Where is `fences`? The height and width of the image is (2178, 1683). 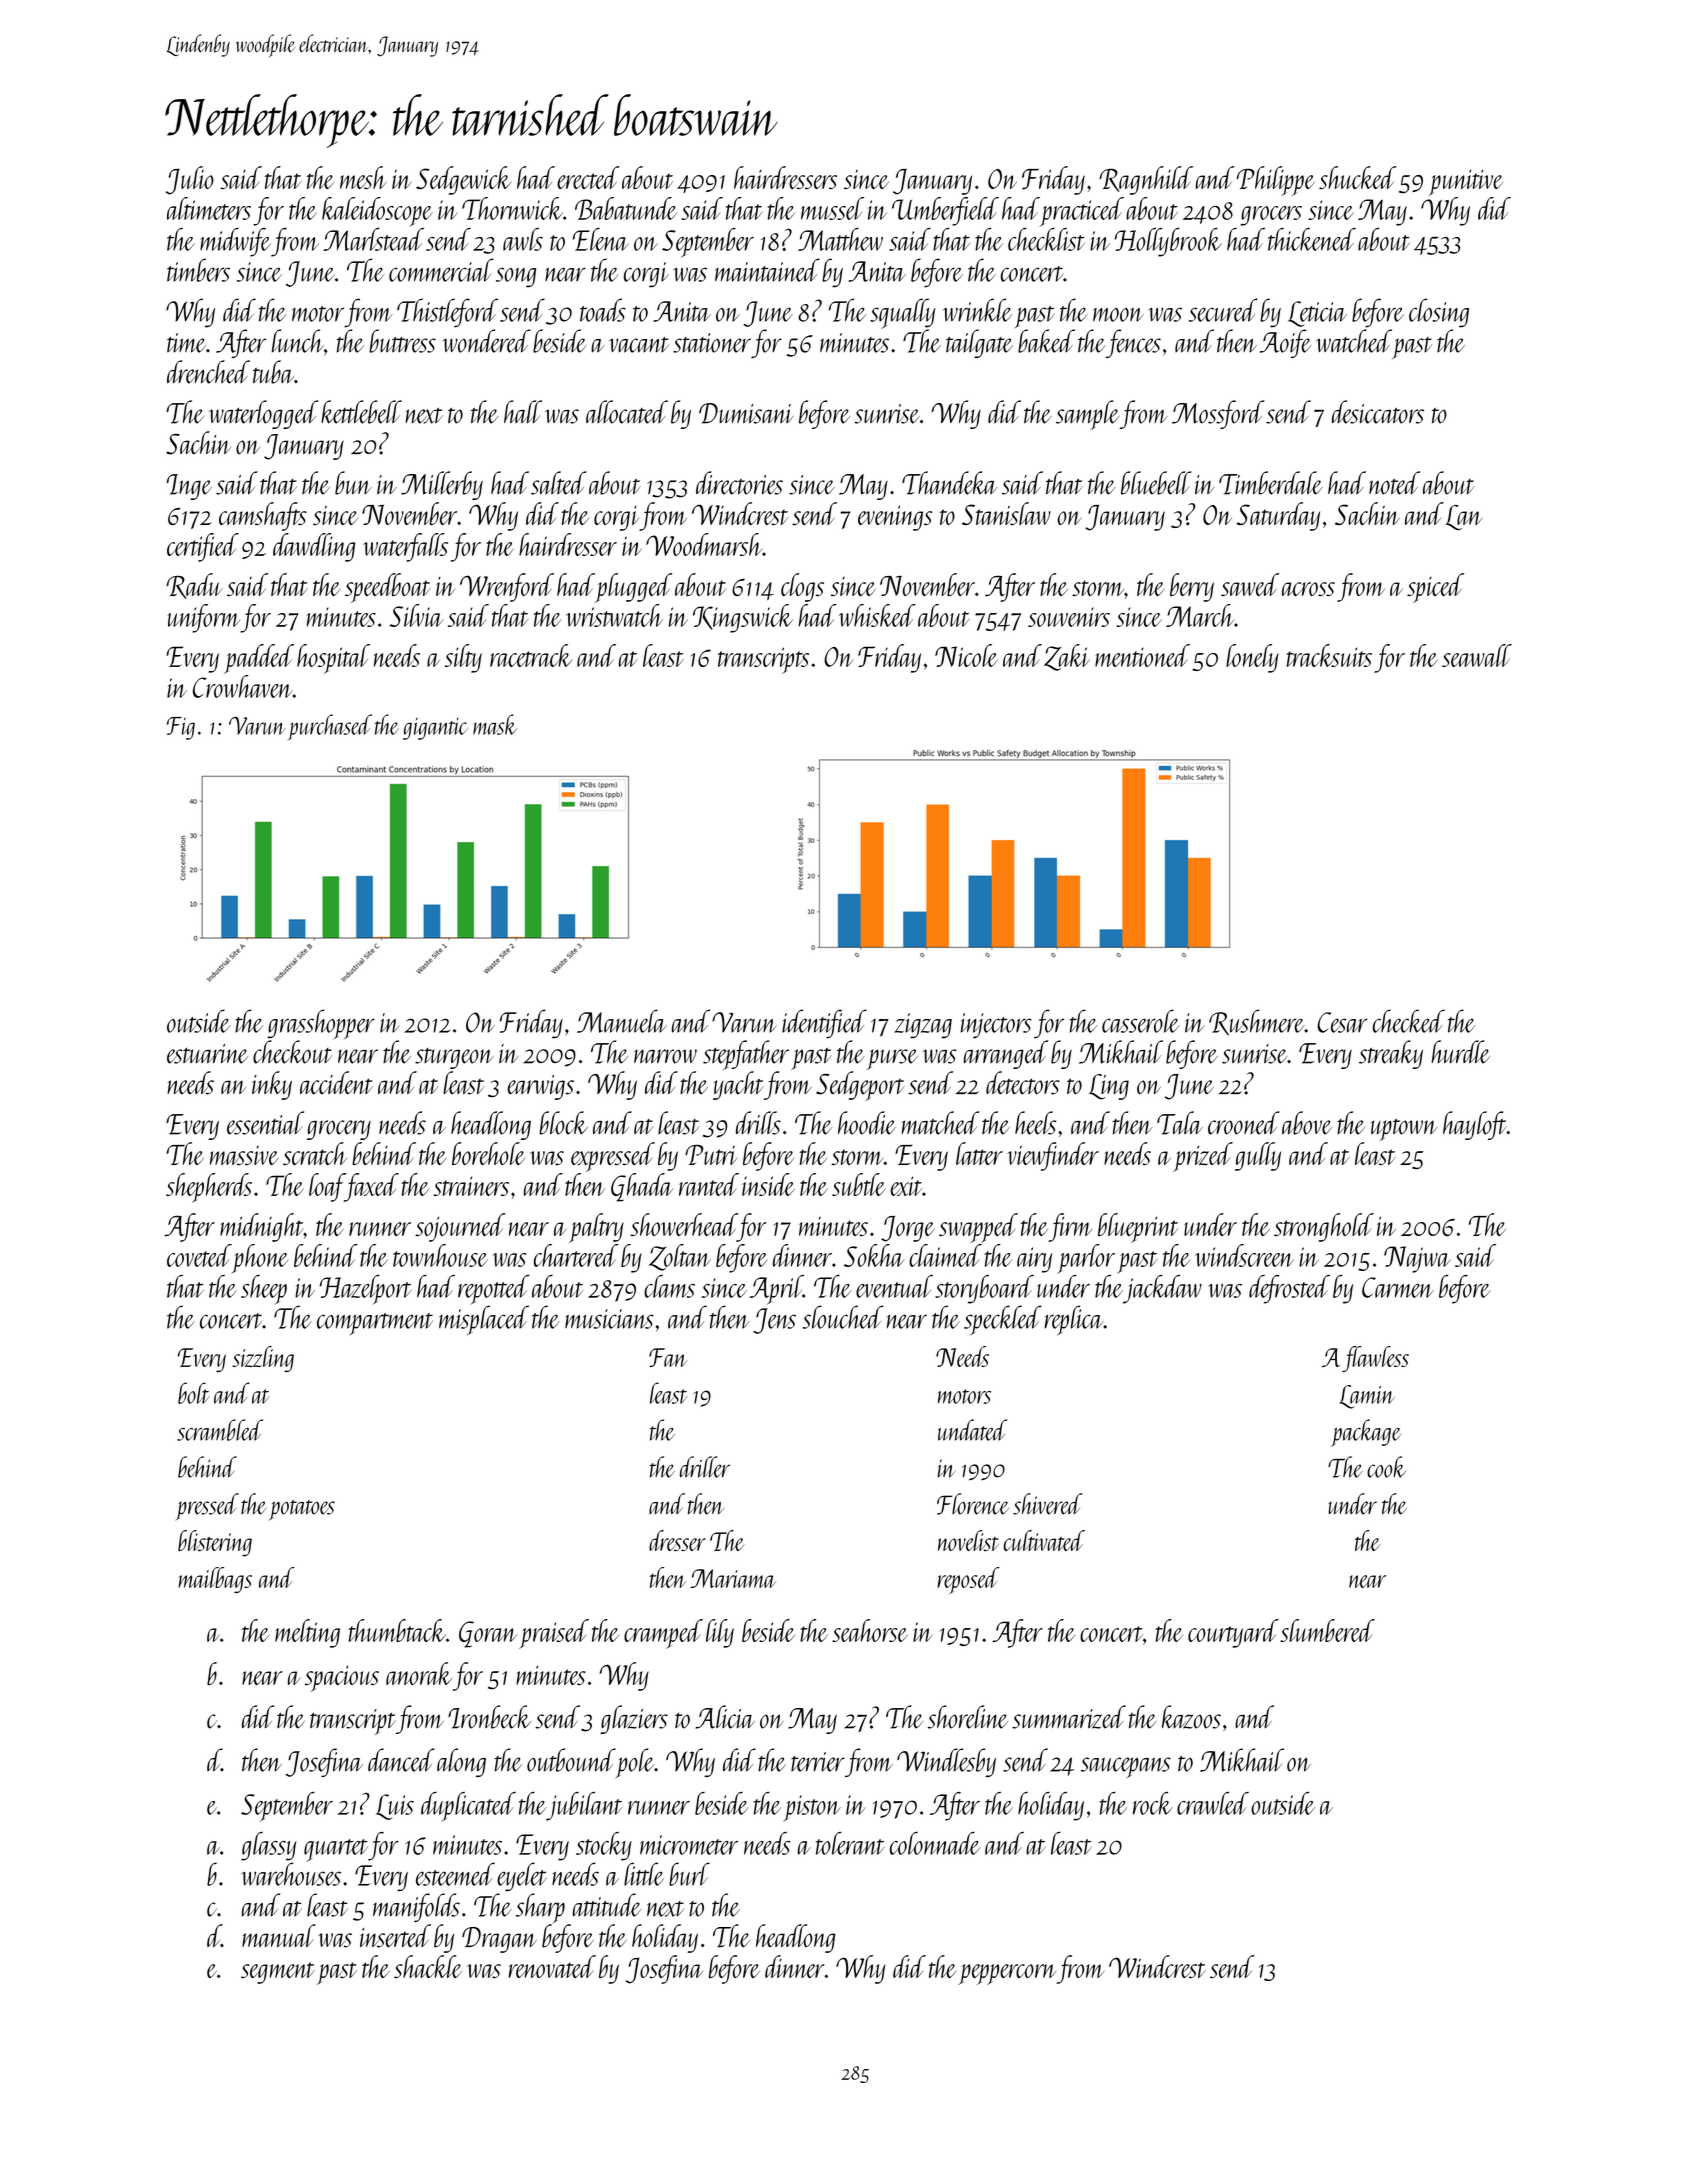 fences is located at coordinates (1133, 343).
